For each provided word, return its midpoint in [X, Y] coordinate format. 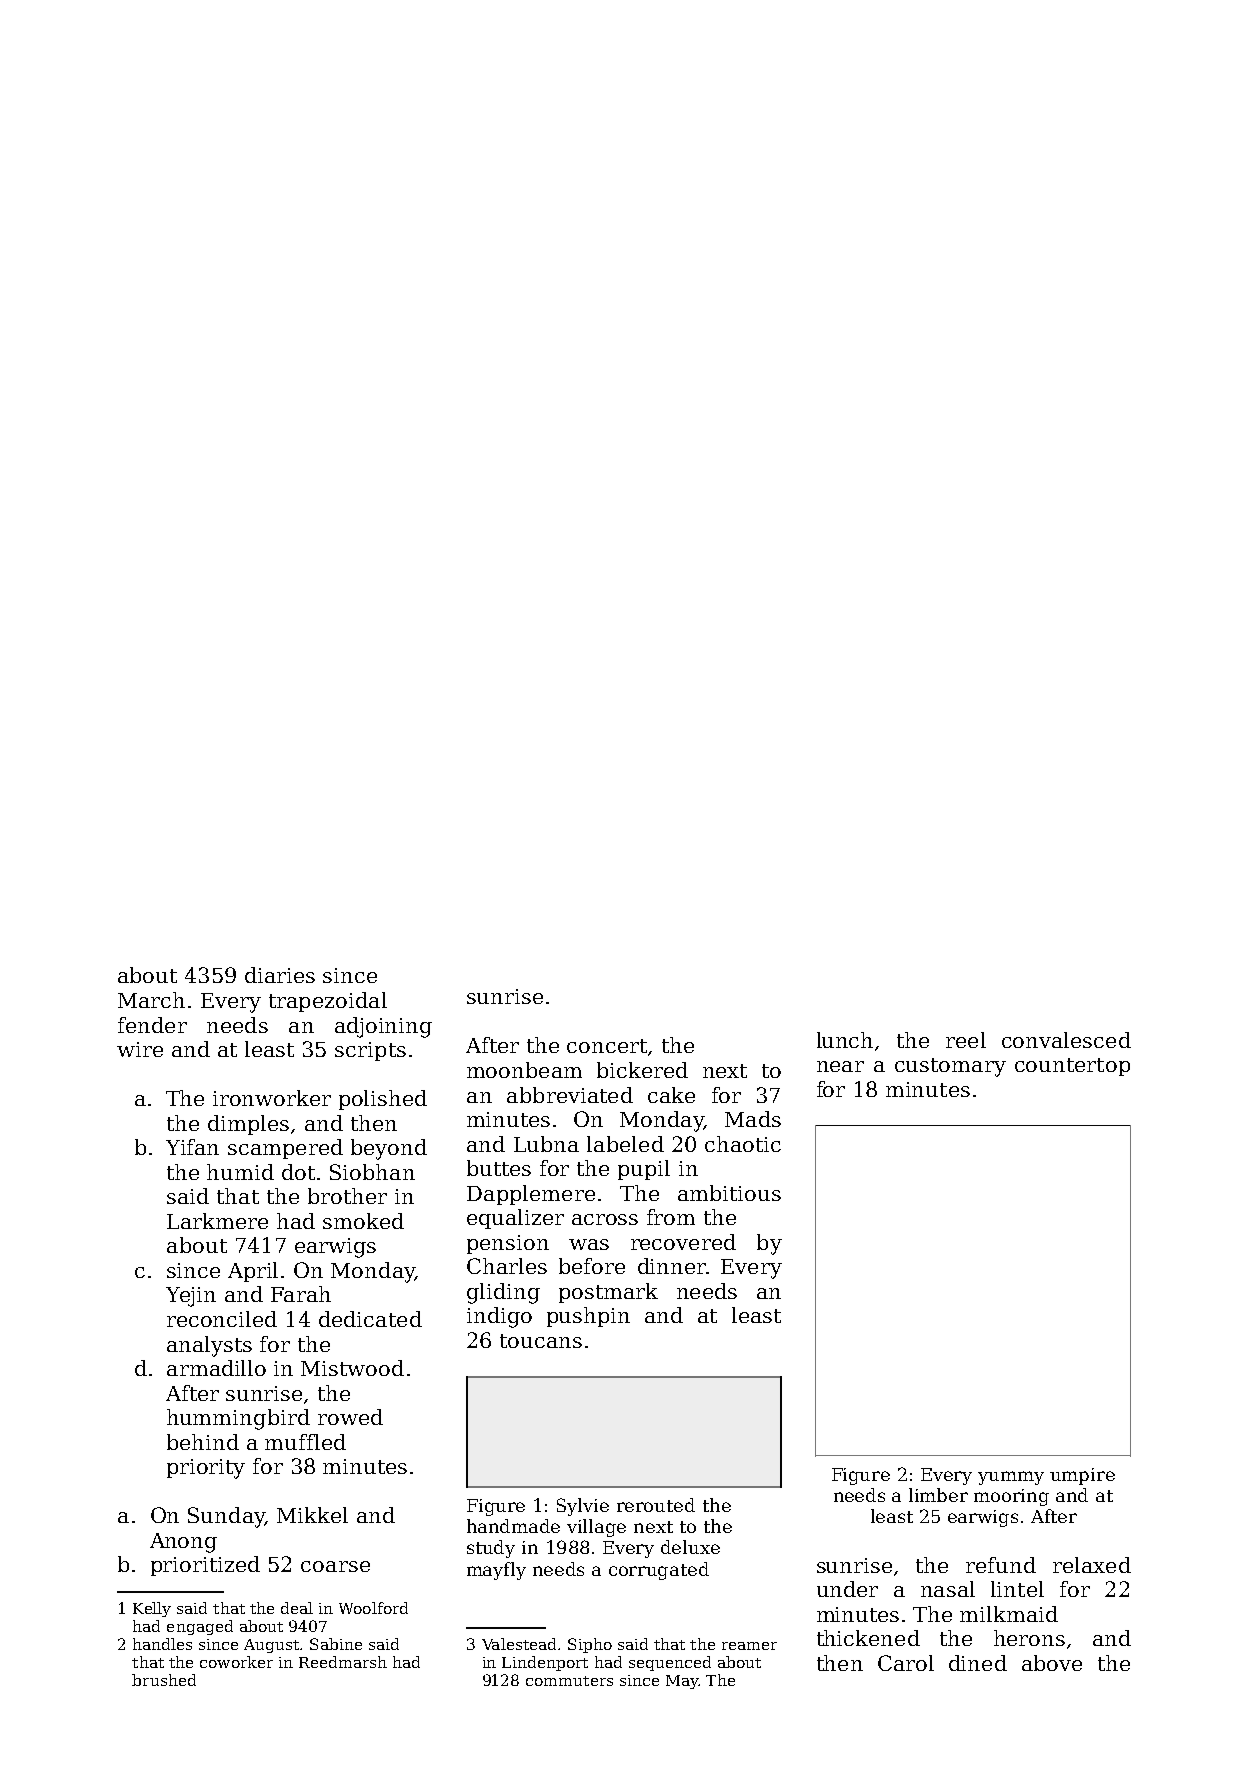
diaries [280, 975]
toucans [541, 1341]
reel [966, 1040]
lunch [845, 1040]
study [491, 1549]
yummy [1011, 1478]
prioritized [205, 1566]
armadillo [216, 1368]
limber [938, 1495]
